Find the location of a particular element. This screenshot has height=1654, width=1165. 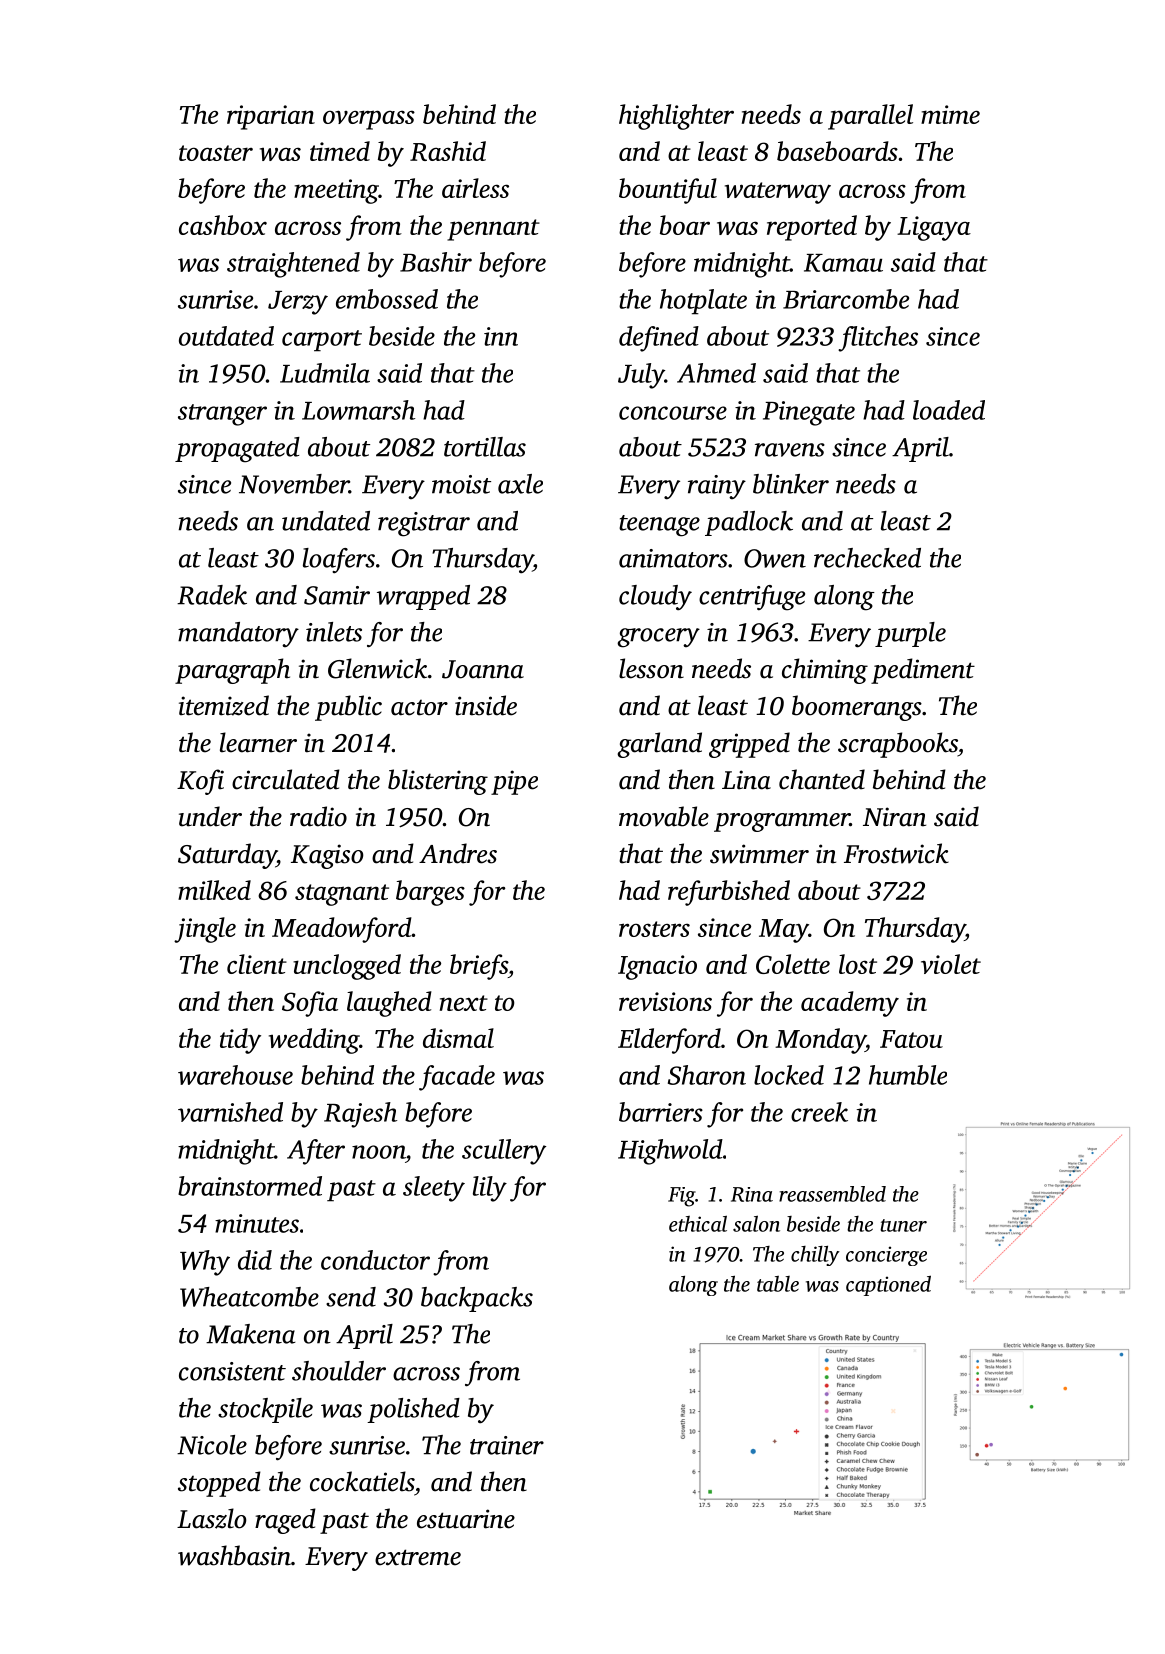

actor is located at coordinates (419, 708).
